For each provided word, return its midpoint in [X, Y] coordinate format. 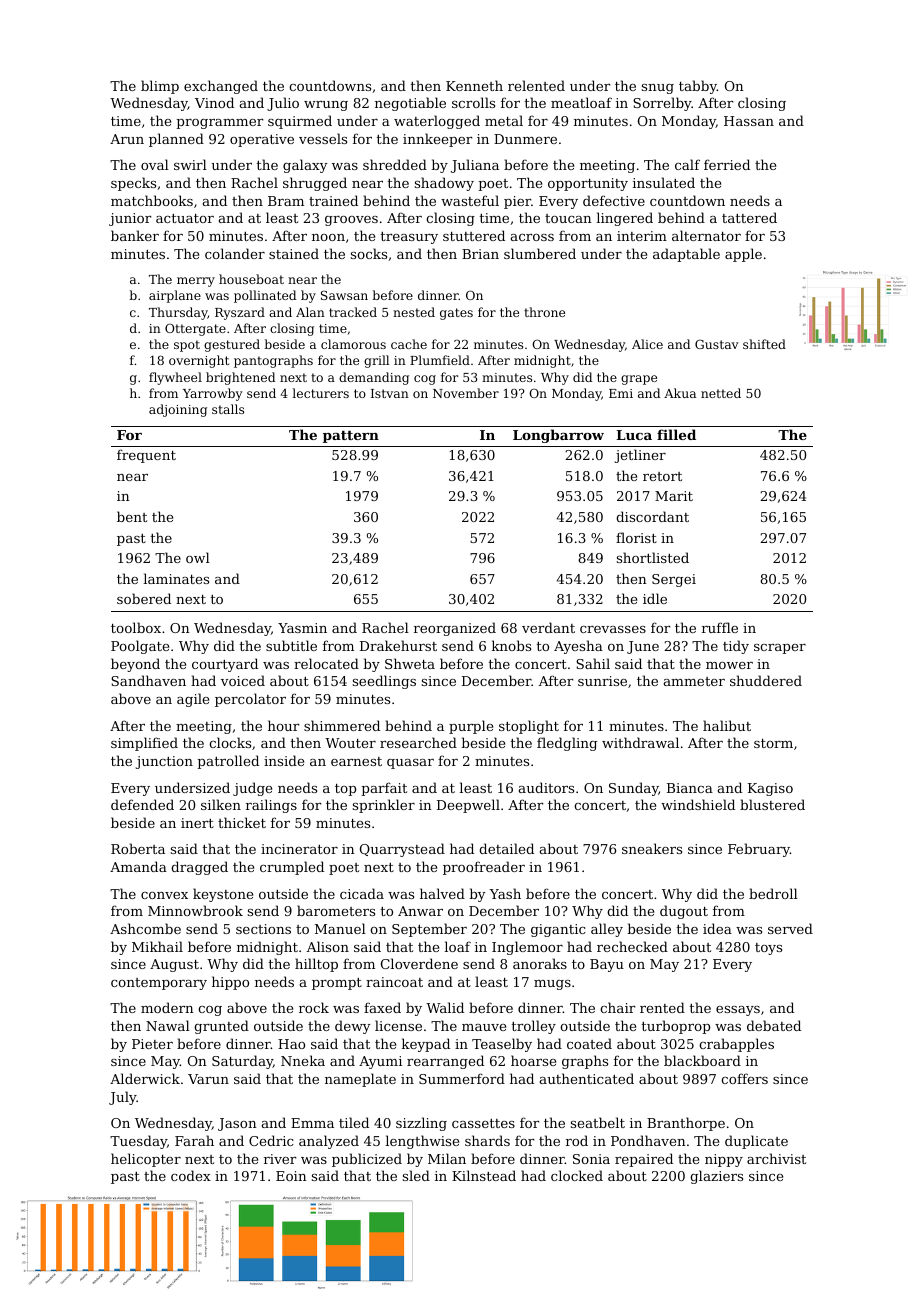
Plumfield [440, 360]
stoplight [529, 727]
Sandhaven [148, 680]
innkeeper [437, 140]
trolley [534, 1027]
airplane [175, 296]
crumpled [292, 868]
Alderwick [145, 1078]
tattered [749, 217]
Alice [647, 344]
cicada [362, 893]
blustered [772, 804]
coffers [744, 1078]
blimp [160, 87]
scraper [780, 649]
